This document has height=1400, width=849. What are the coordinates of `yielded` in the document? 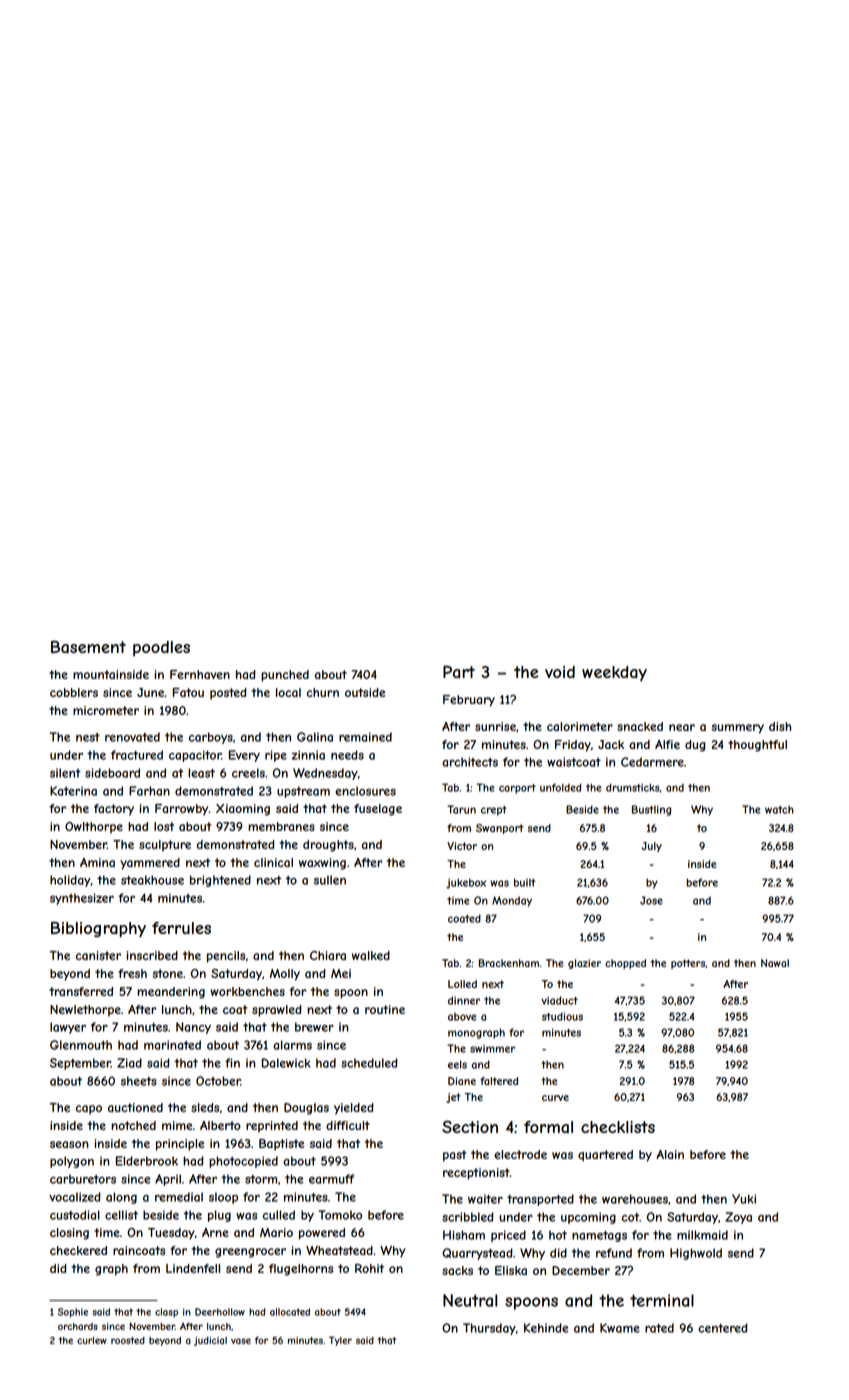 It's located at (354, 1109).
